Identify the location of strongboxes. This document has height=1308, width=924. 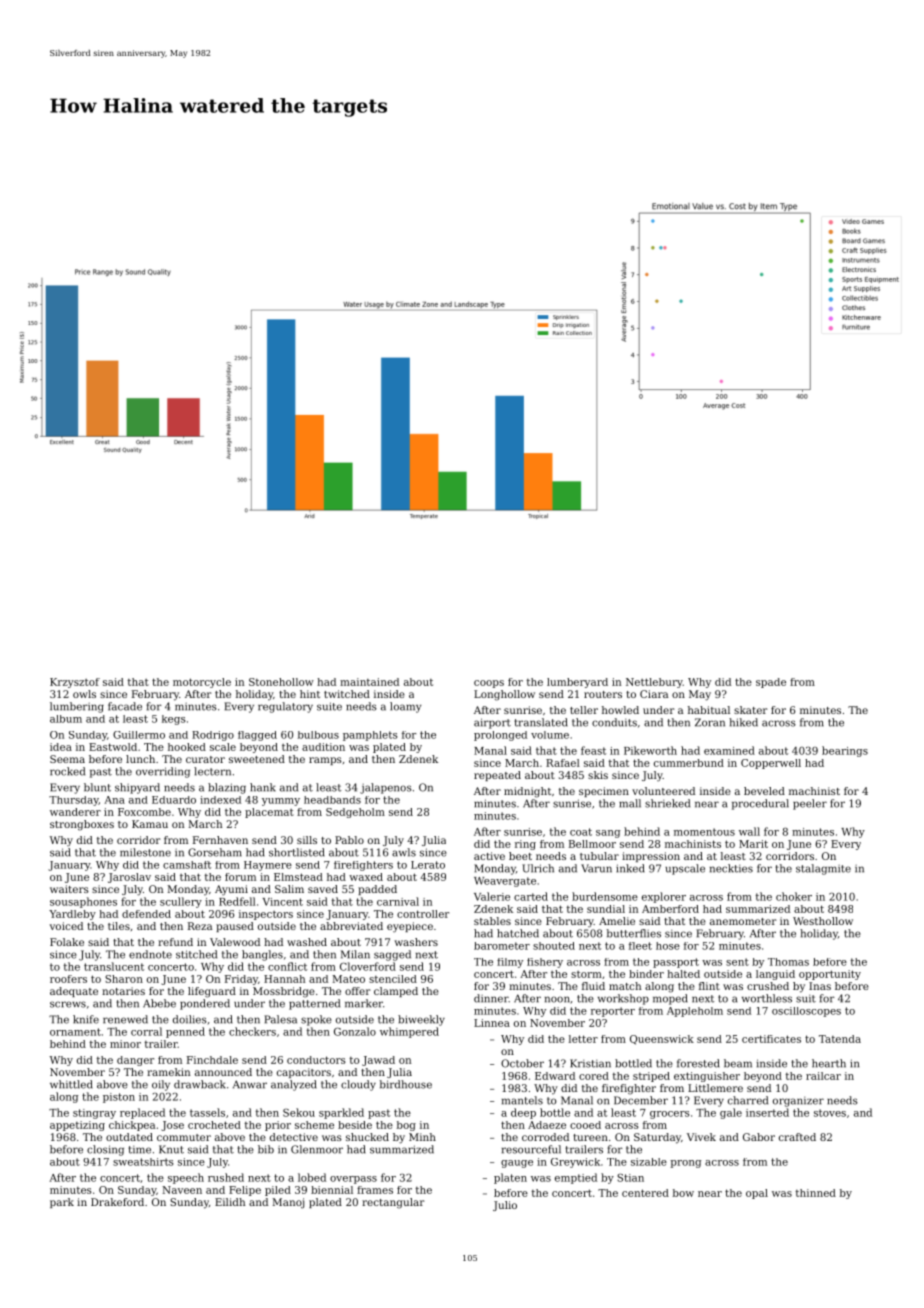
(82, 825).
